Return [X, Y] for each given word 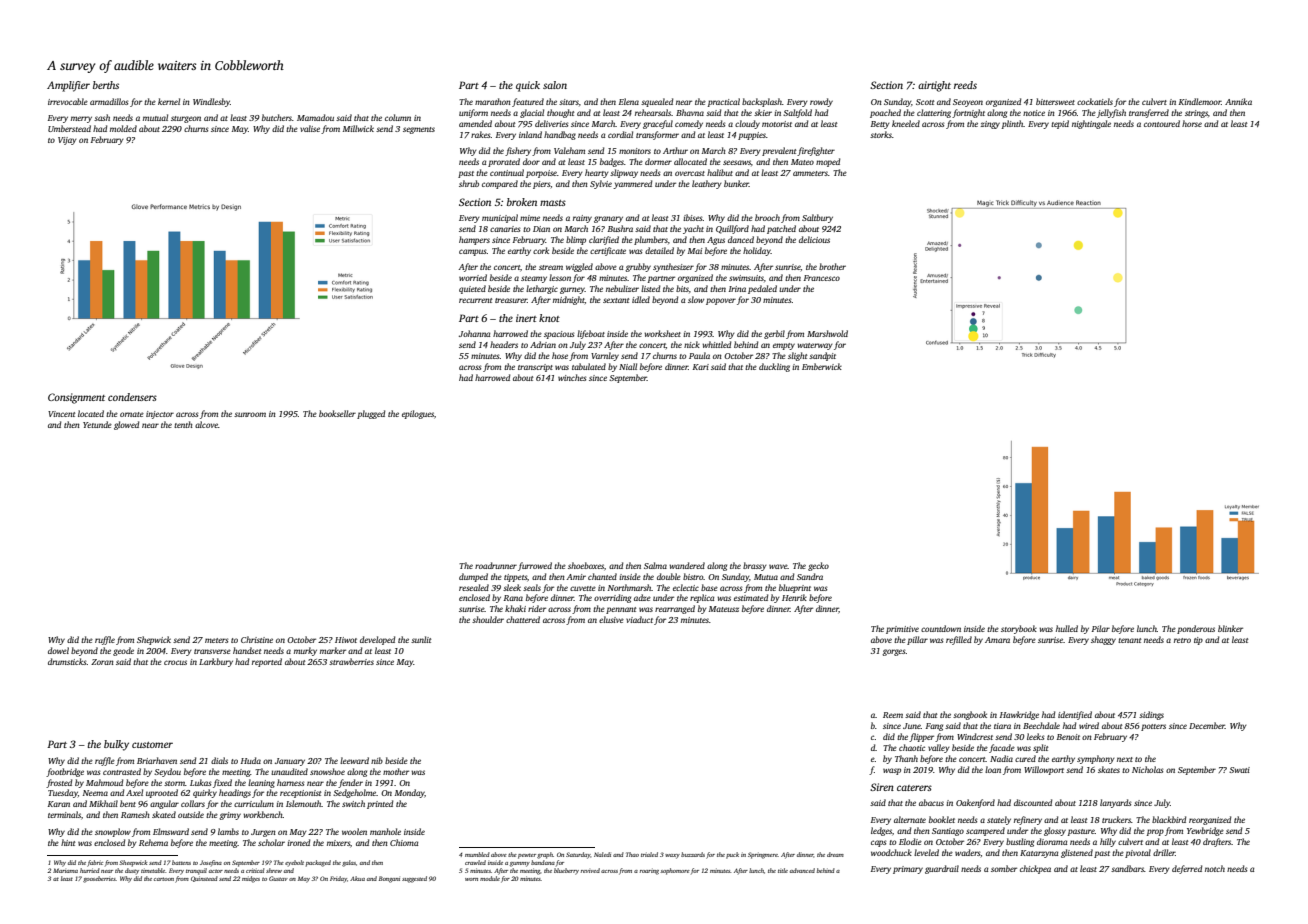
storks [881, 134]
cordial [620, 134]
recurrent [475, 300]
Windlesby [211, 102]
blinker [1230, 628]
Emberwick [822, 366]
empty [784, 346]
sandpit [822, 356]
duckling [774, 367]
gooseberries [99, 879]
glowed [126, 425]
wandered [687, 565]
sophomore [675, 871]
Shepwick [154, 640]
